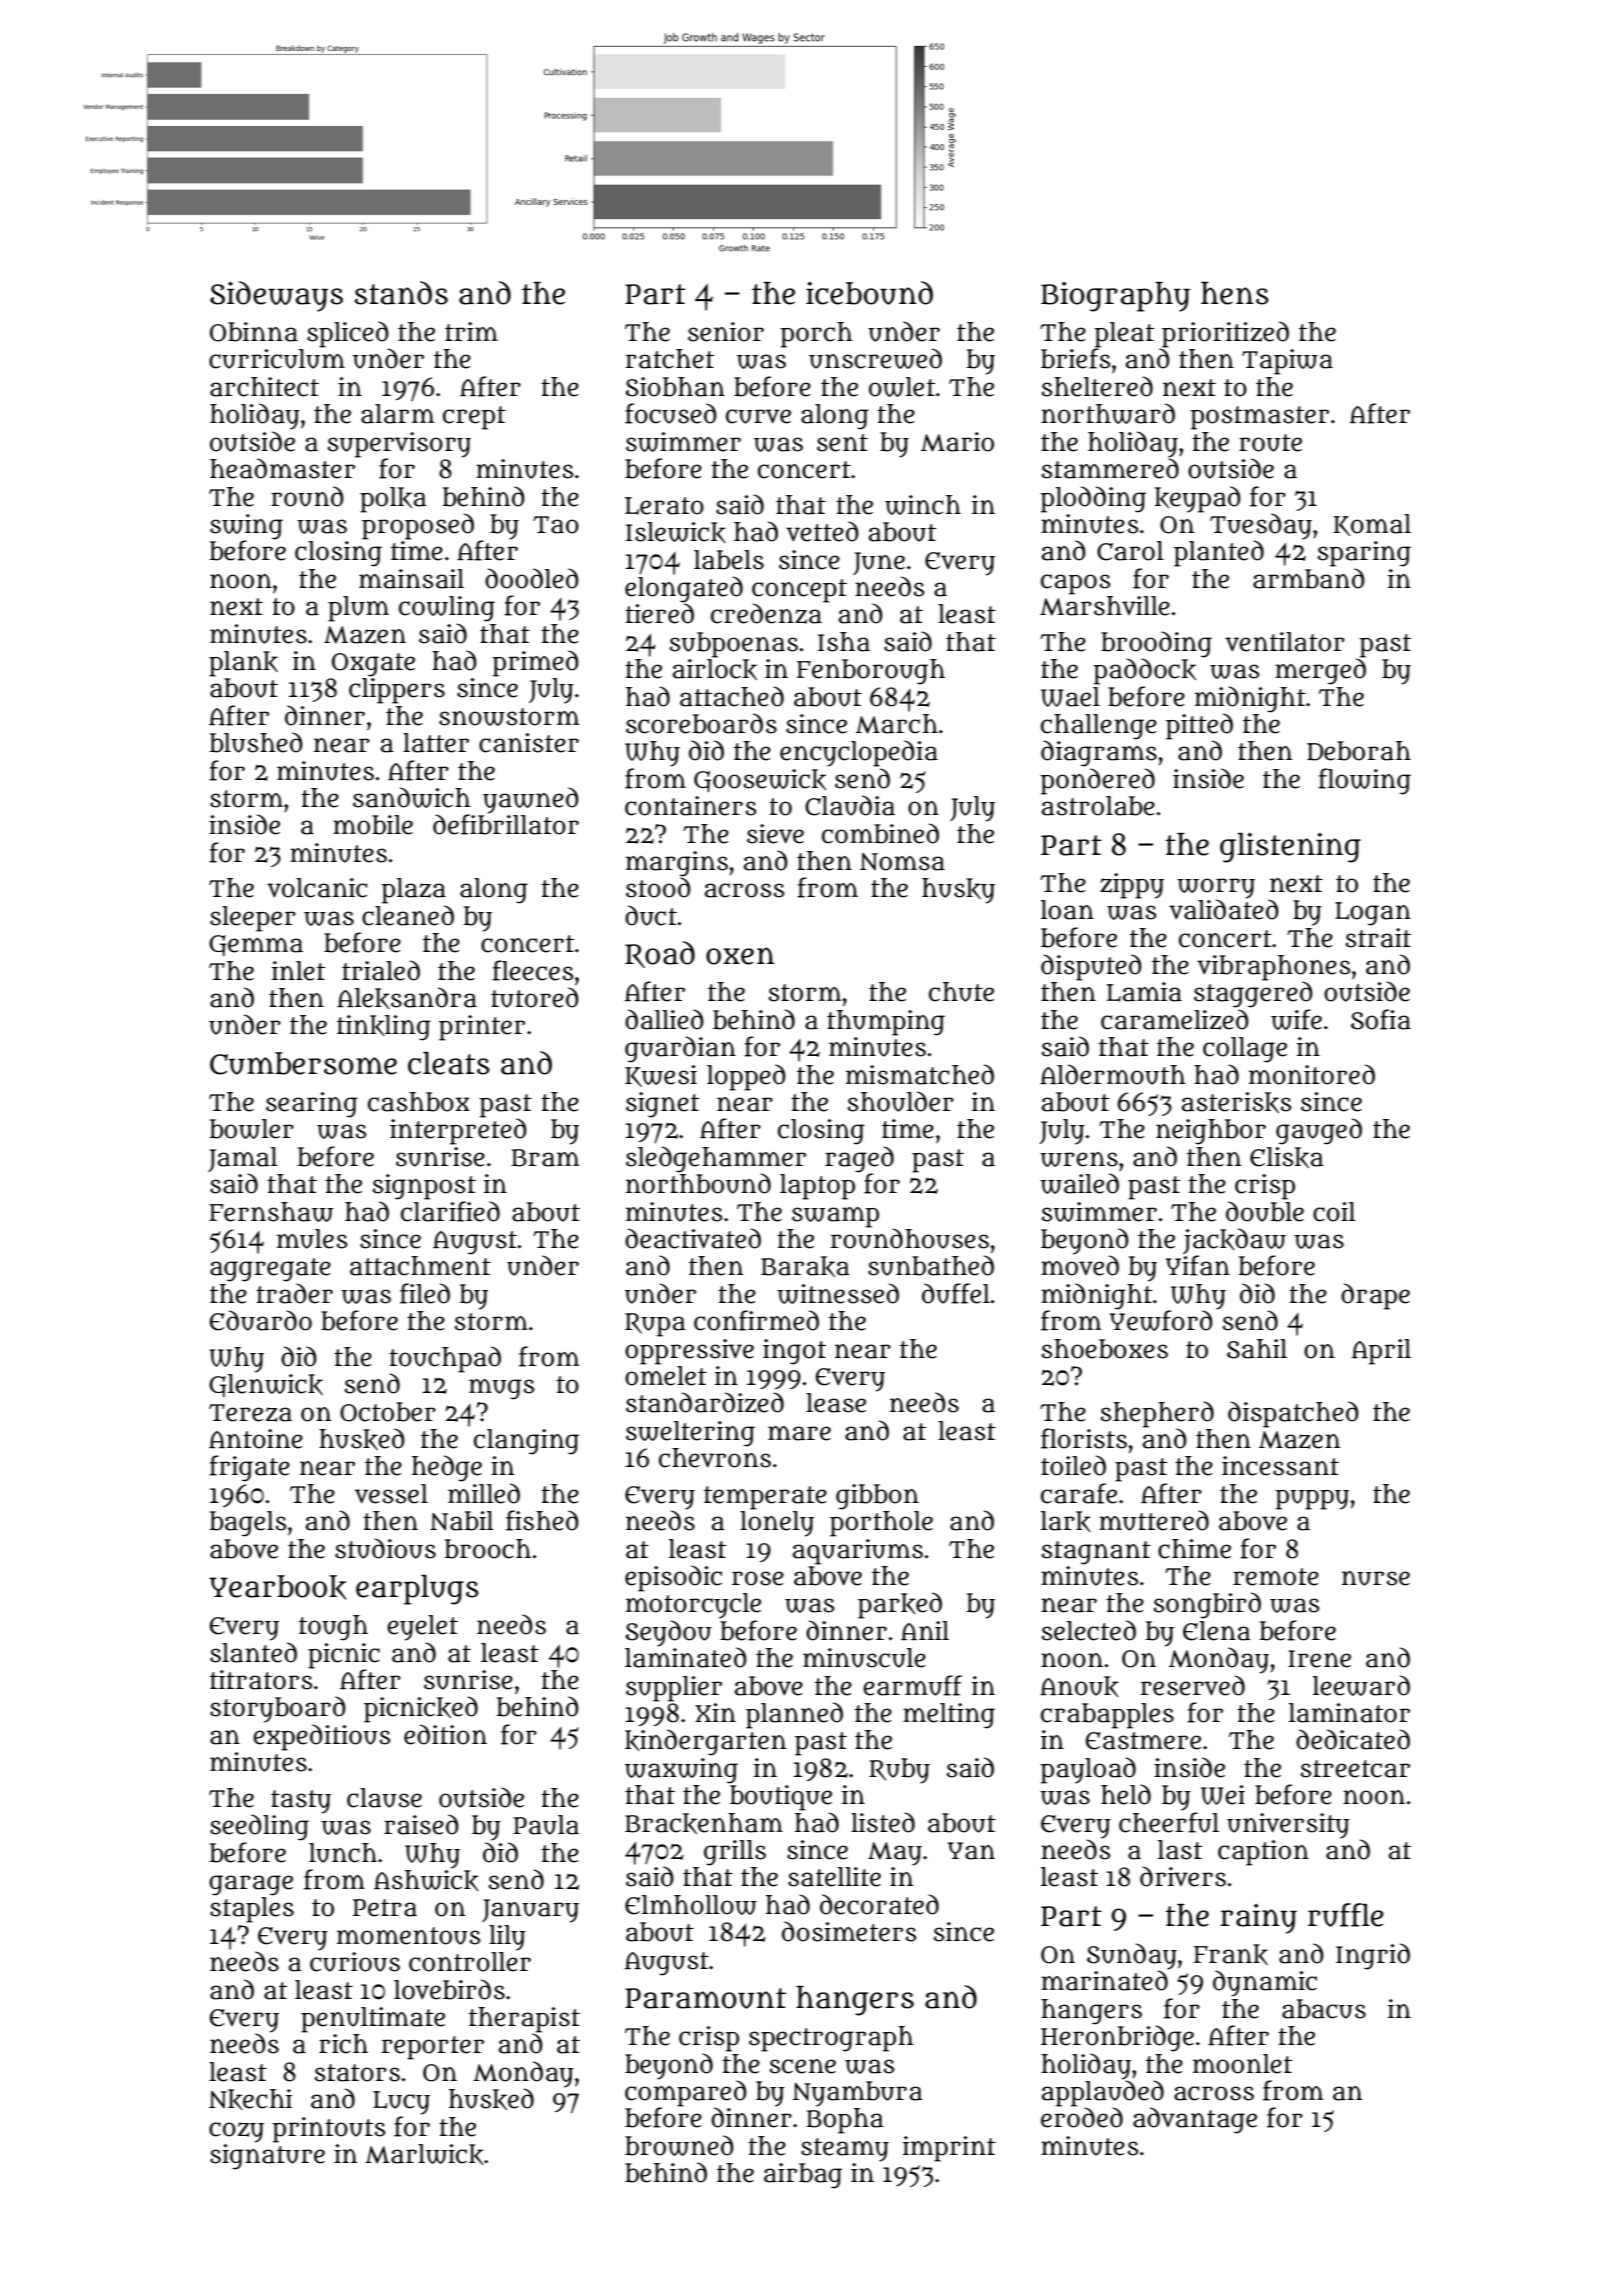 The width and height of the page is (1620, 2292). Describe the element at coordinates (794, 1715) in the page. I see `planned` at that location.
